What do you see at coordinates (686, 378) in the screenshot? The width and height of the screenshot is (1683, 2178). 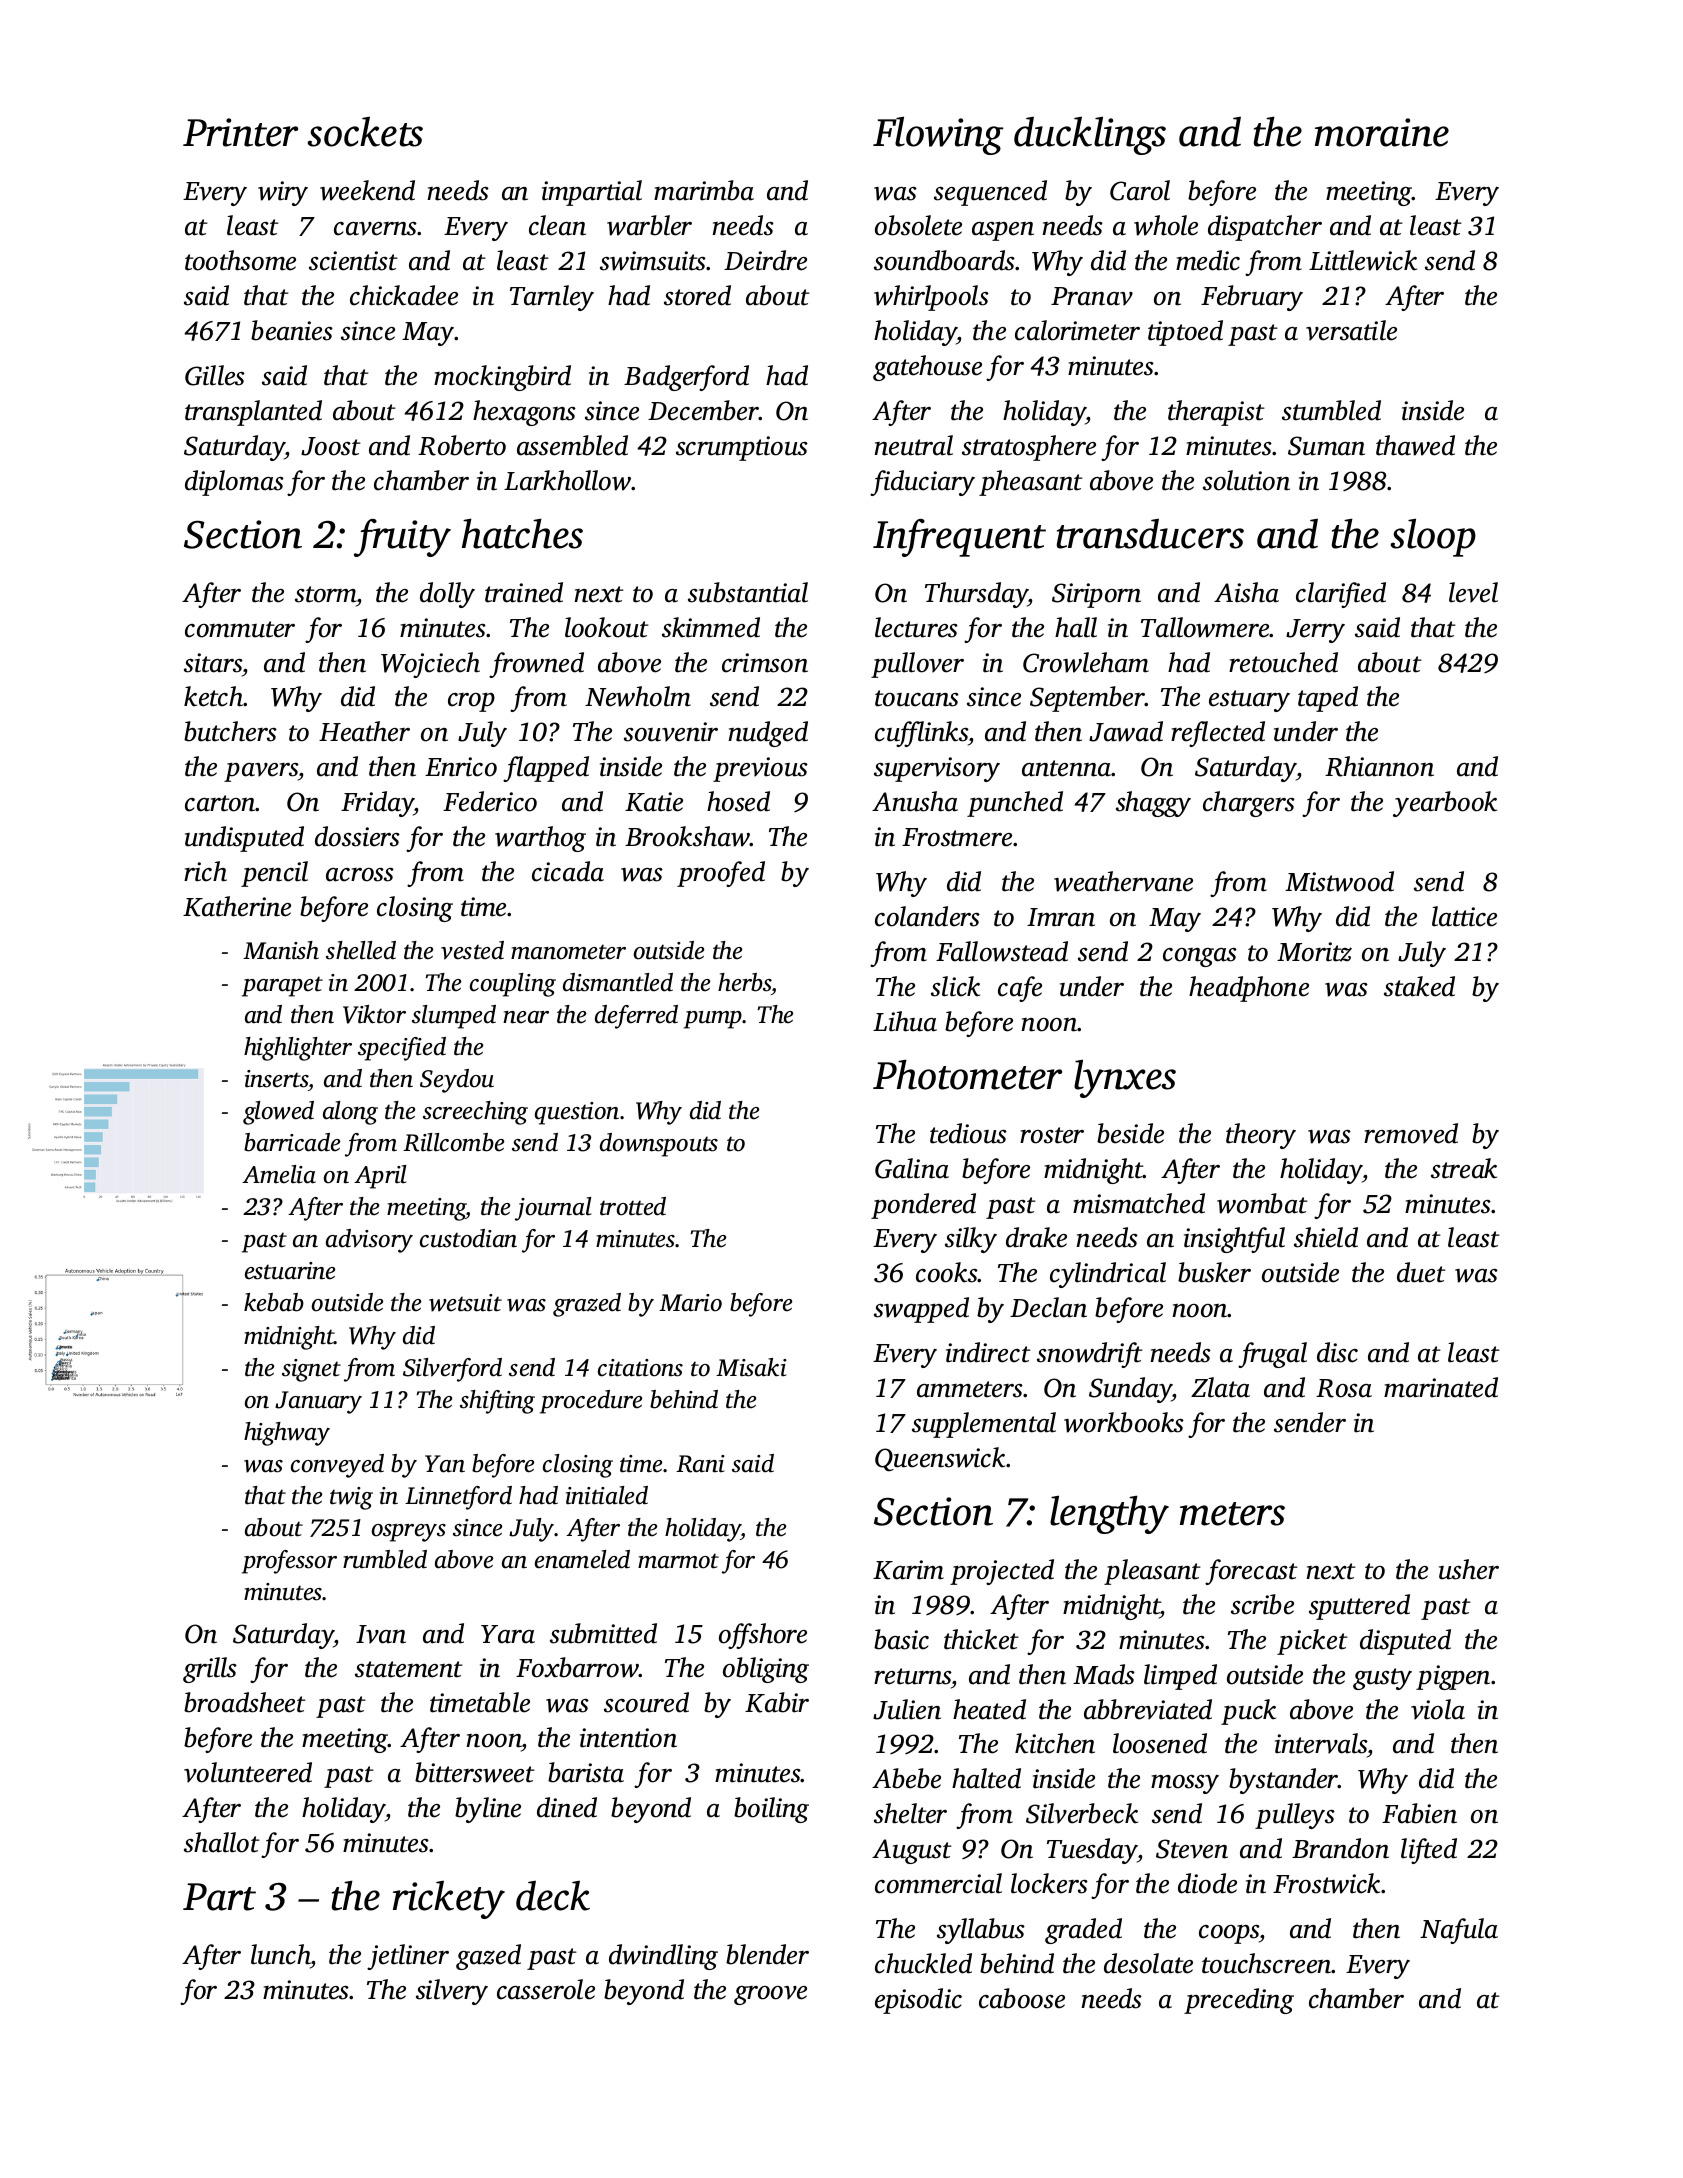 I see `Badgerford` at bounding box center [686, 378].
